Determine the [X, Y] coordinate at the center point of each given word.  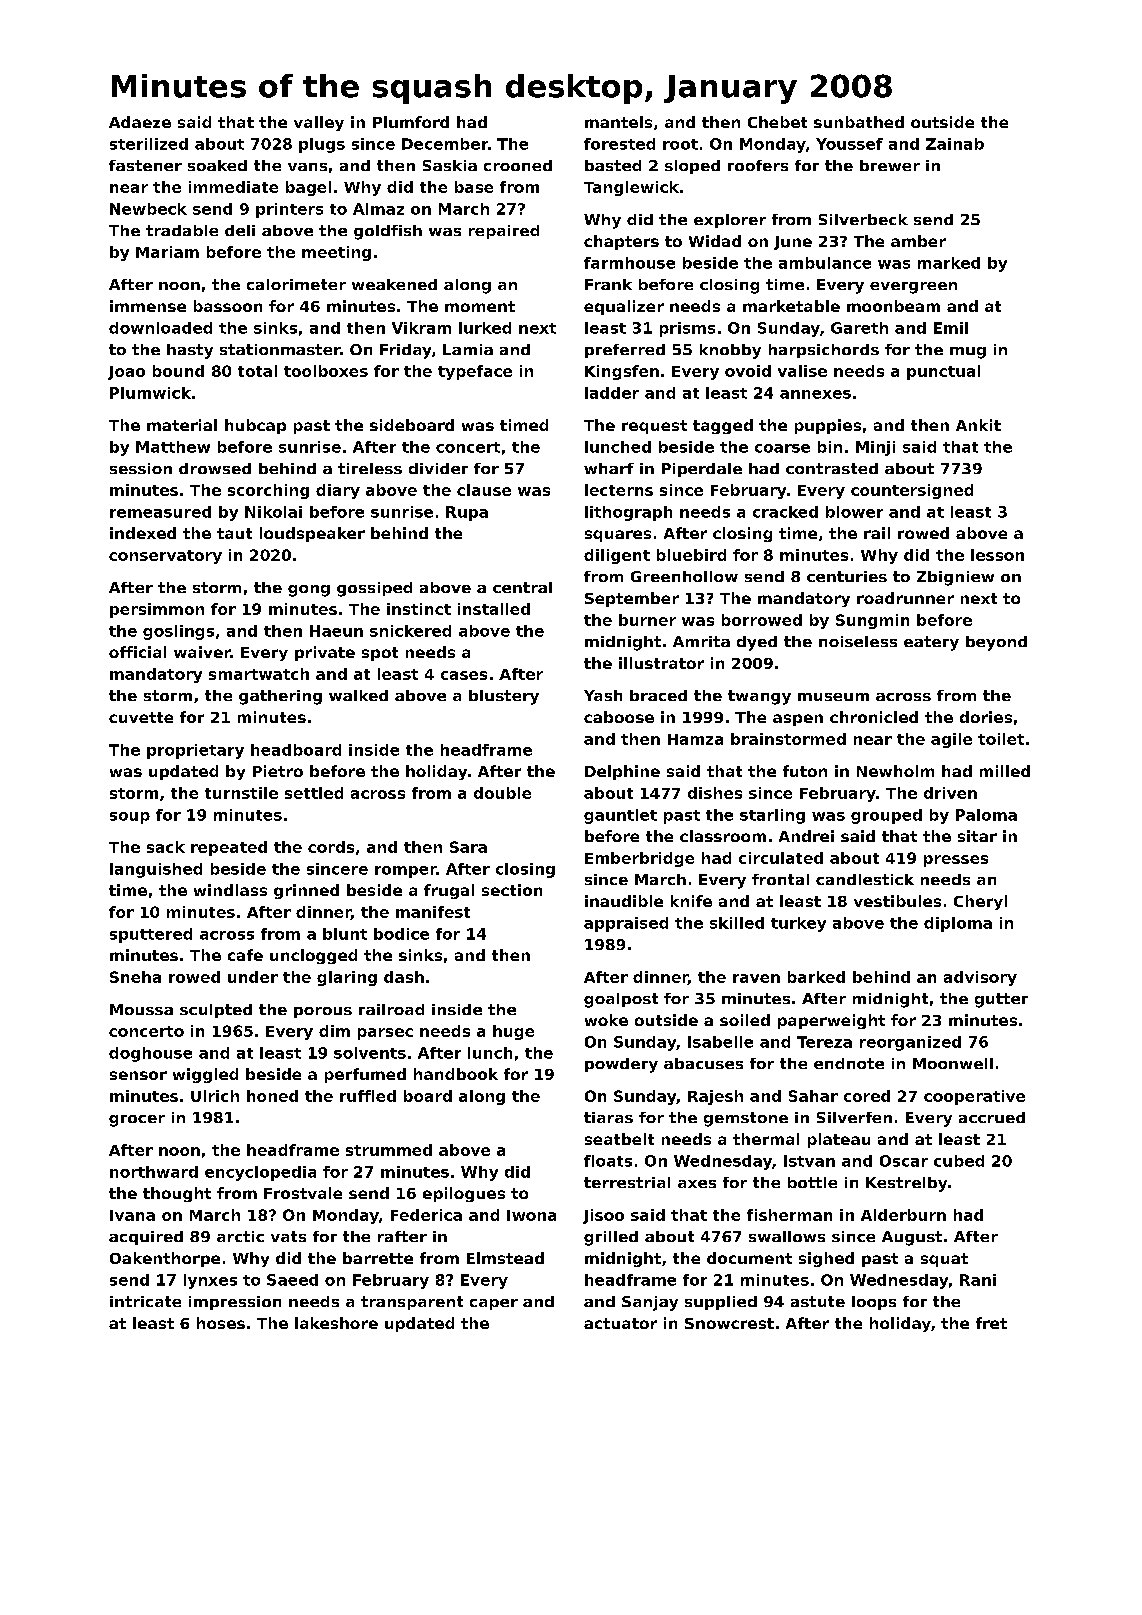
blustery [504, 697]
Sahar [813, 1096]
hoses [221, 1323]
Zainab [955, 144]
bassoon [228, 306]
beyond [996, 643]
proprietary [195, 751]
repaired [504, 232]
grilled [611, 1238]
